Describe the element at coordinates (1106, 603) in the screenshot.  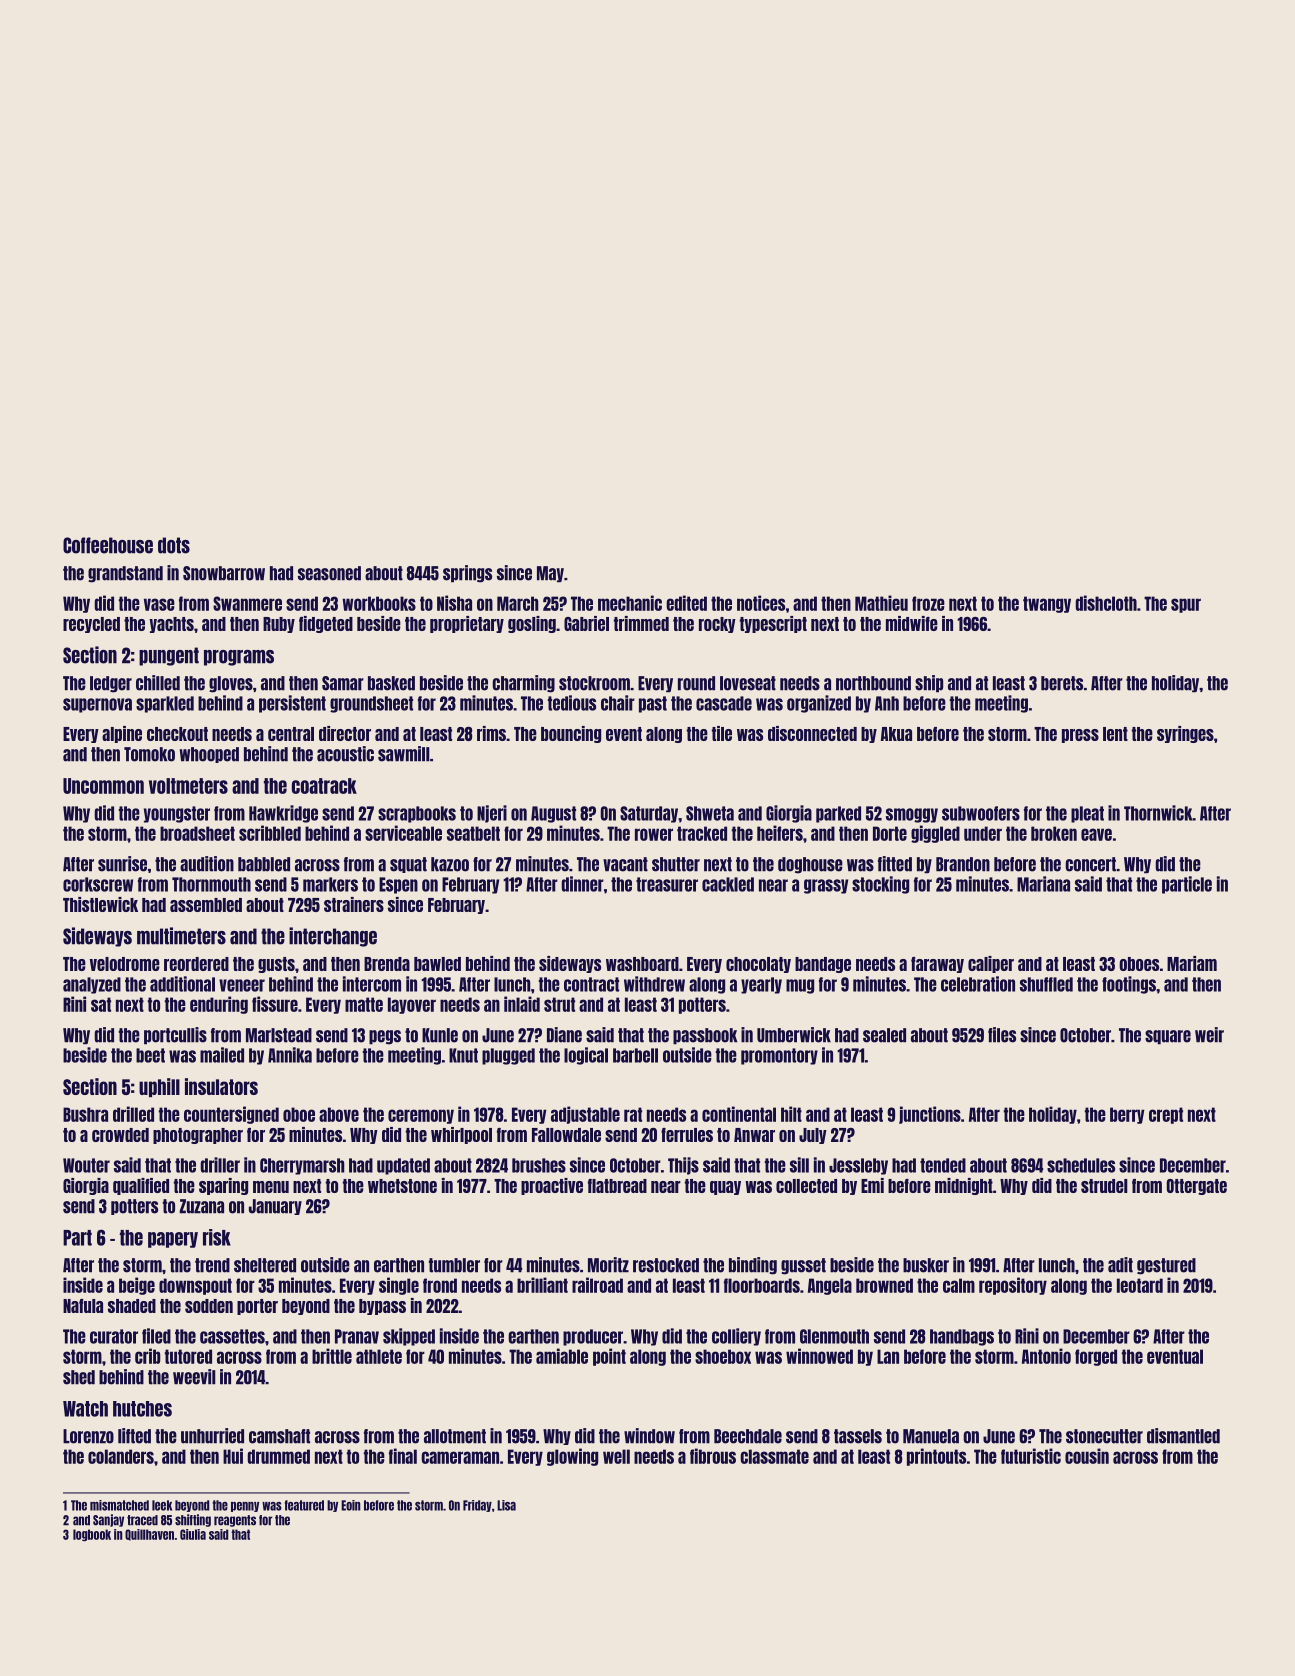
I see `dishcloth` at that location.
